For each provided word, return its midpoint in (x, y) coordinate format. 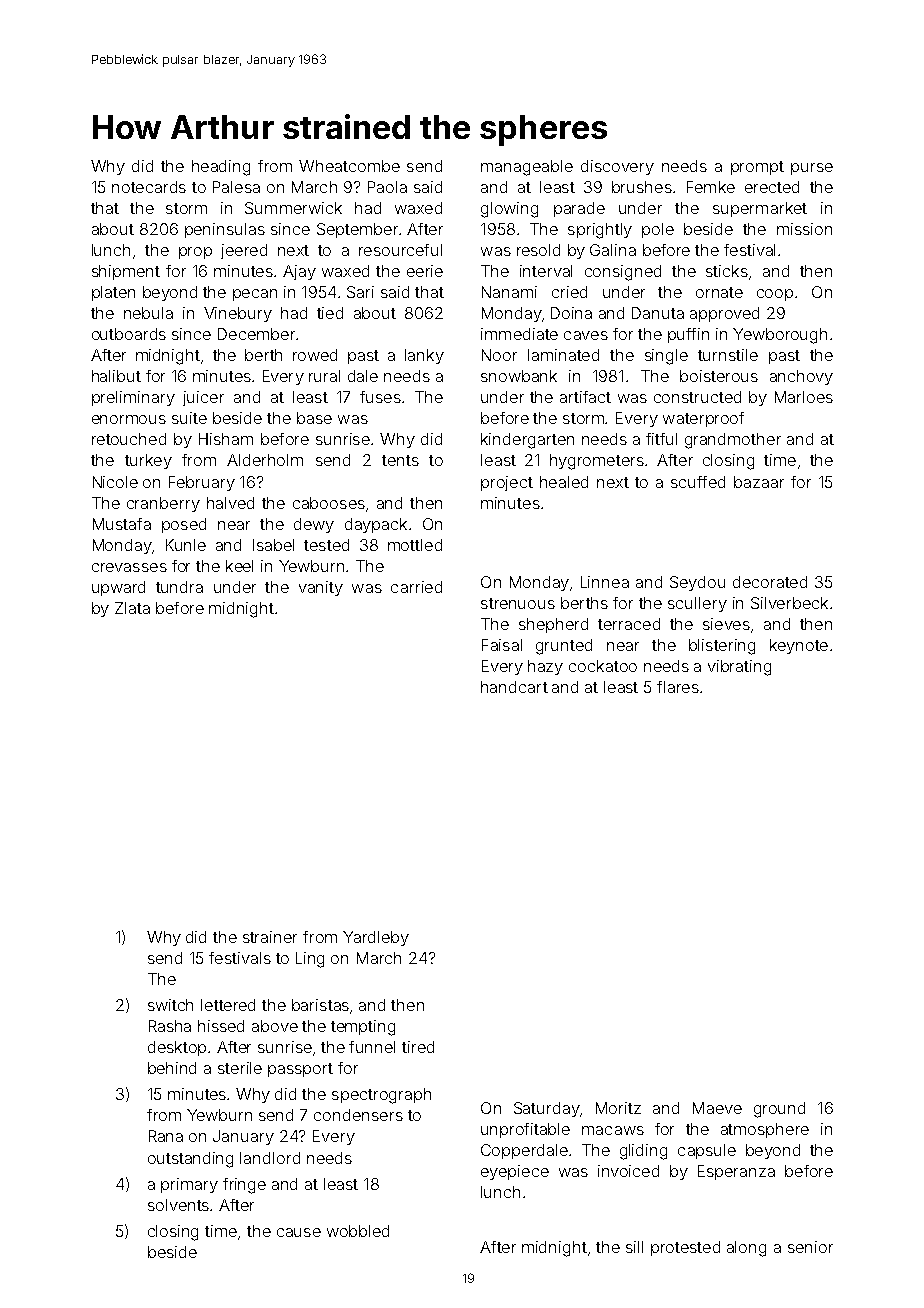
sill (634, 1247)
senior (810, 1247)
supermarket (760, 209)
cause (299, 1232)
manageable (527, 168)
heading (221, 168)
